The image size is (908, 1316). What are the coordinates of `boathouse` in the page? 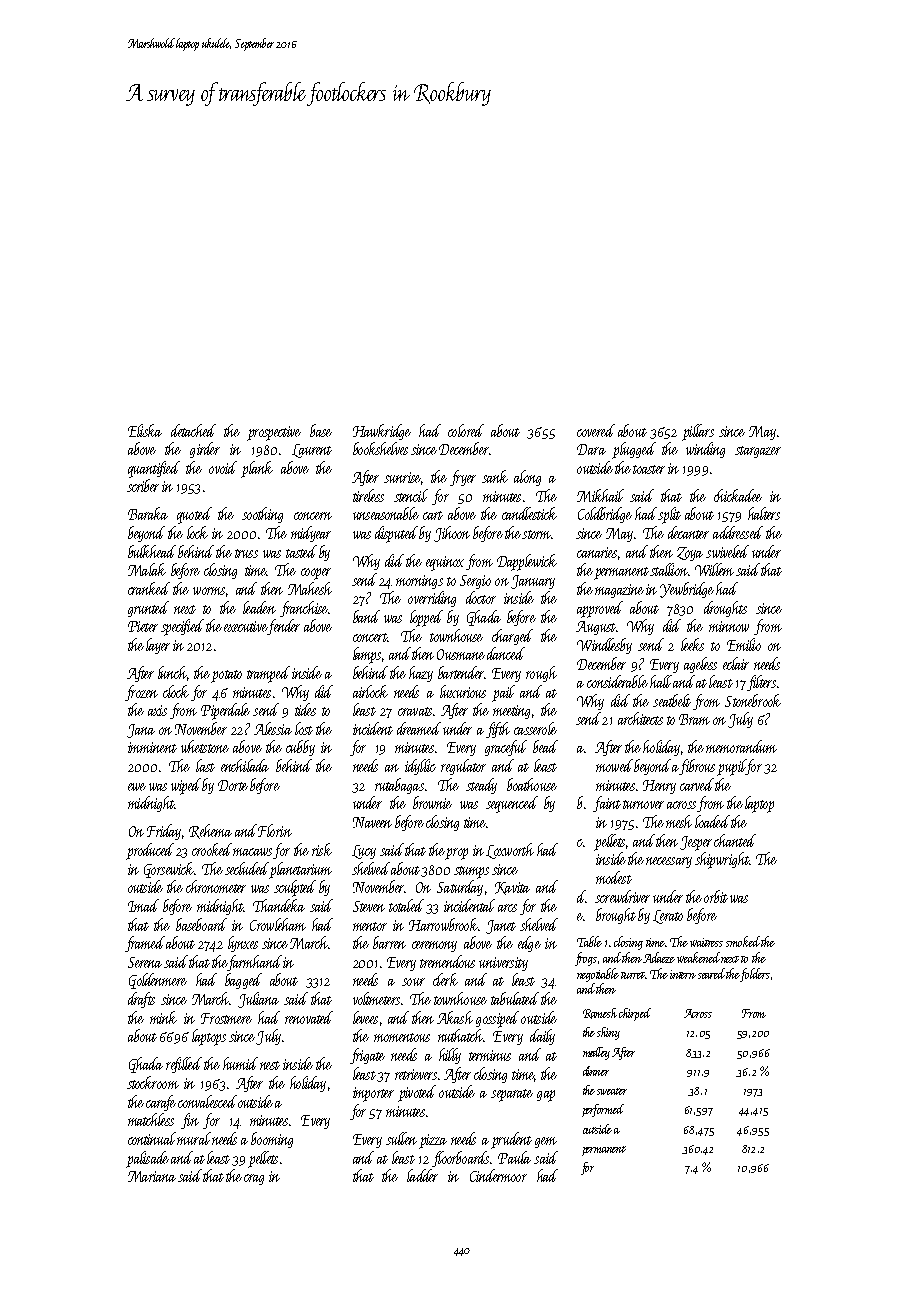 It's located at (532, 784).
